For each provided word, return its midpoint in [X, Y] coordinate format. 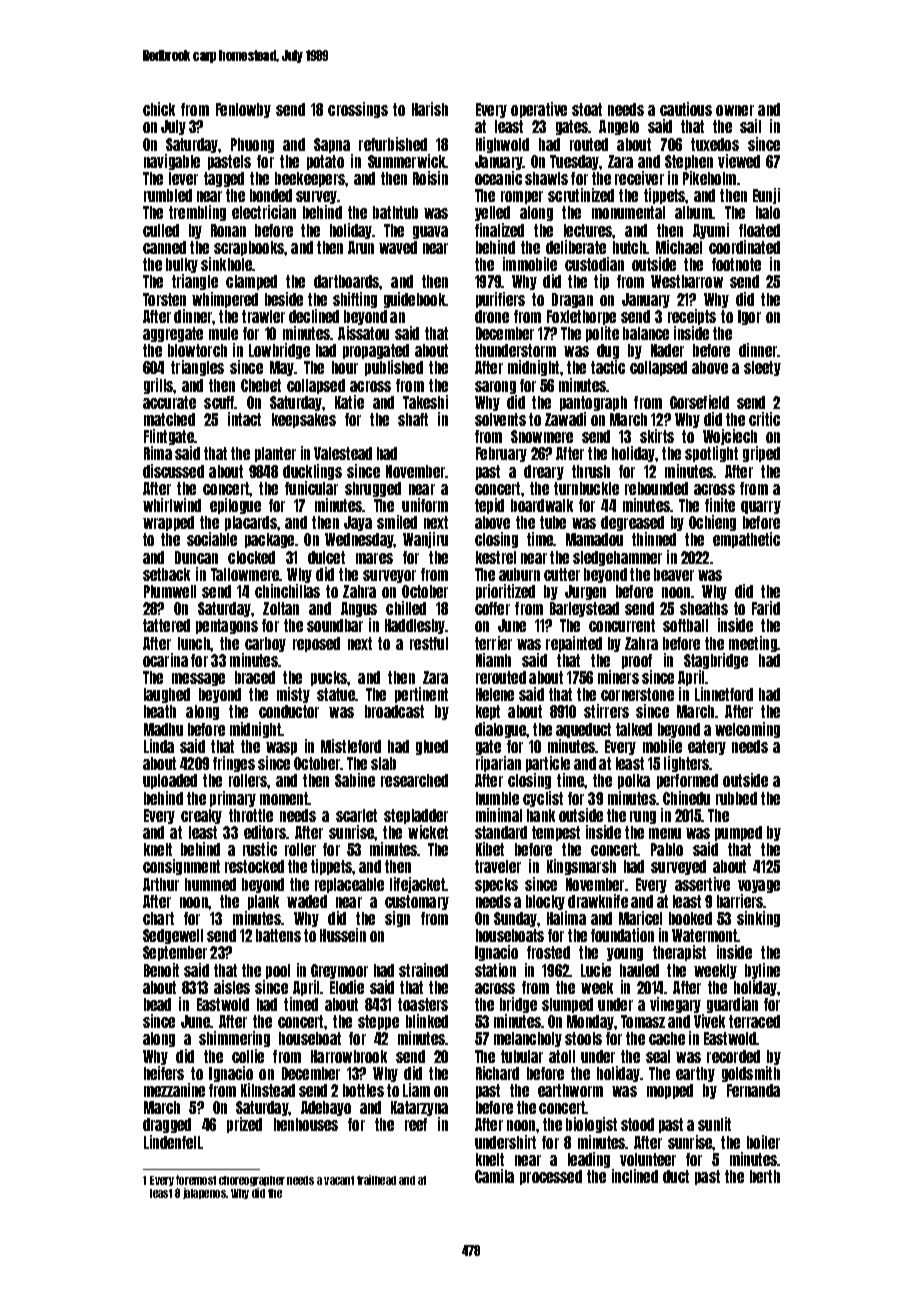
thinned [654, 539]
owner [735, 110]
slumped [567, 1005]
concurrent [622, 625]
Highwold [502, 145]
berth [765, 1176]
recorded [733, 1056]
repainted [574, 644]
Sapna [332, 145]
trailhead [376, 1180]
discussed [173, 471]
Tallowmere [245, 574]
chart [158, 918]
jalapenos [204, 1193]
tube [553, 522]
